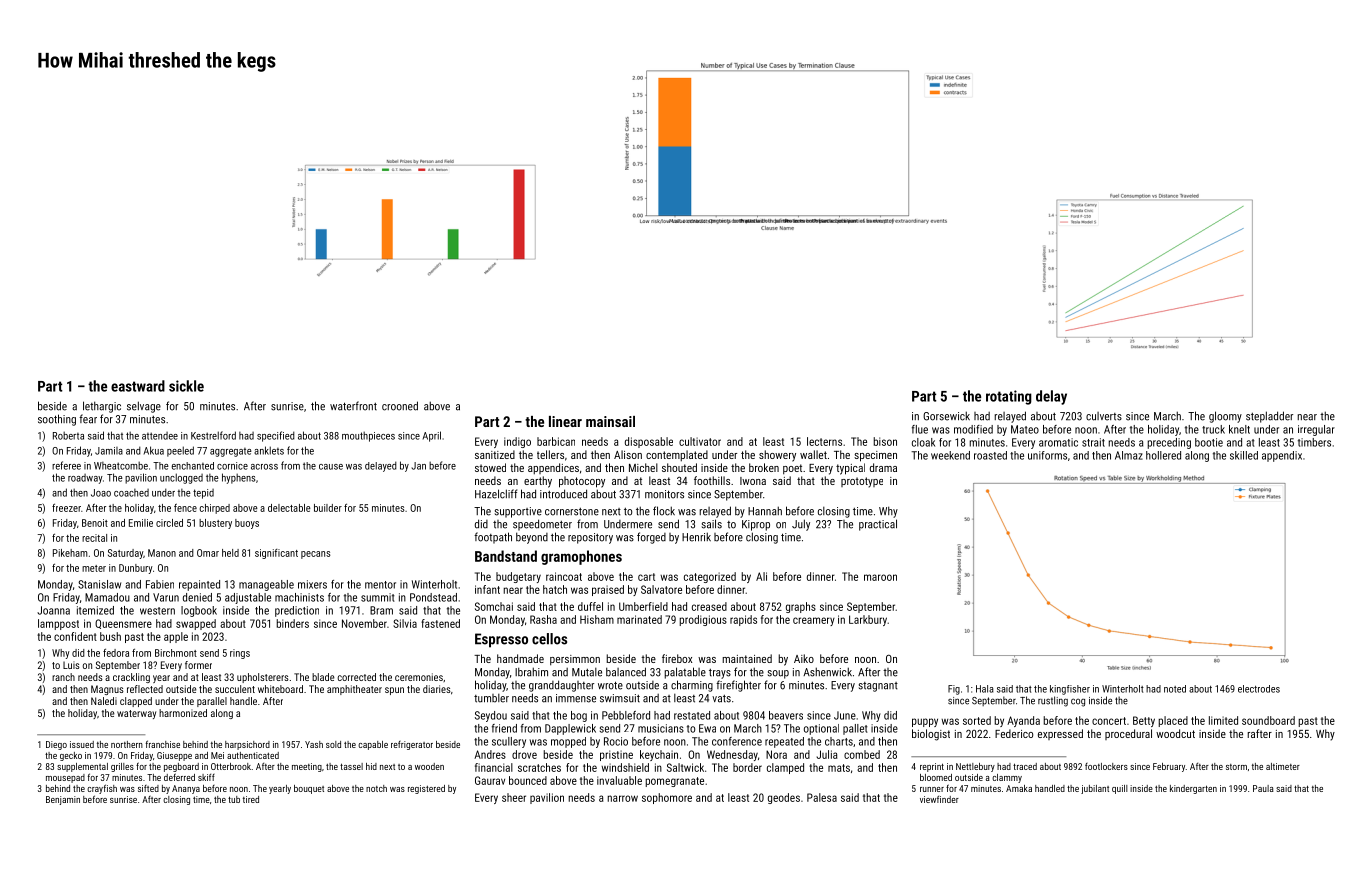 Image resolution: width=1372 pixels, height=887 pixels. Describe the element at coordinates (622, 798) in the document. I see `narrow` at that location.
